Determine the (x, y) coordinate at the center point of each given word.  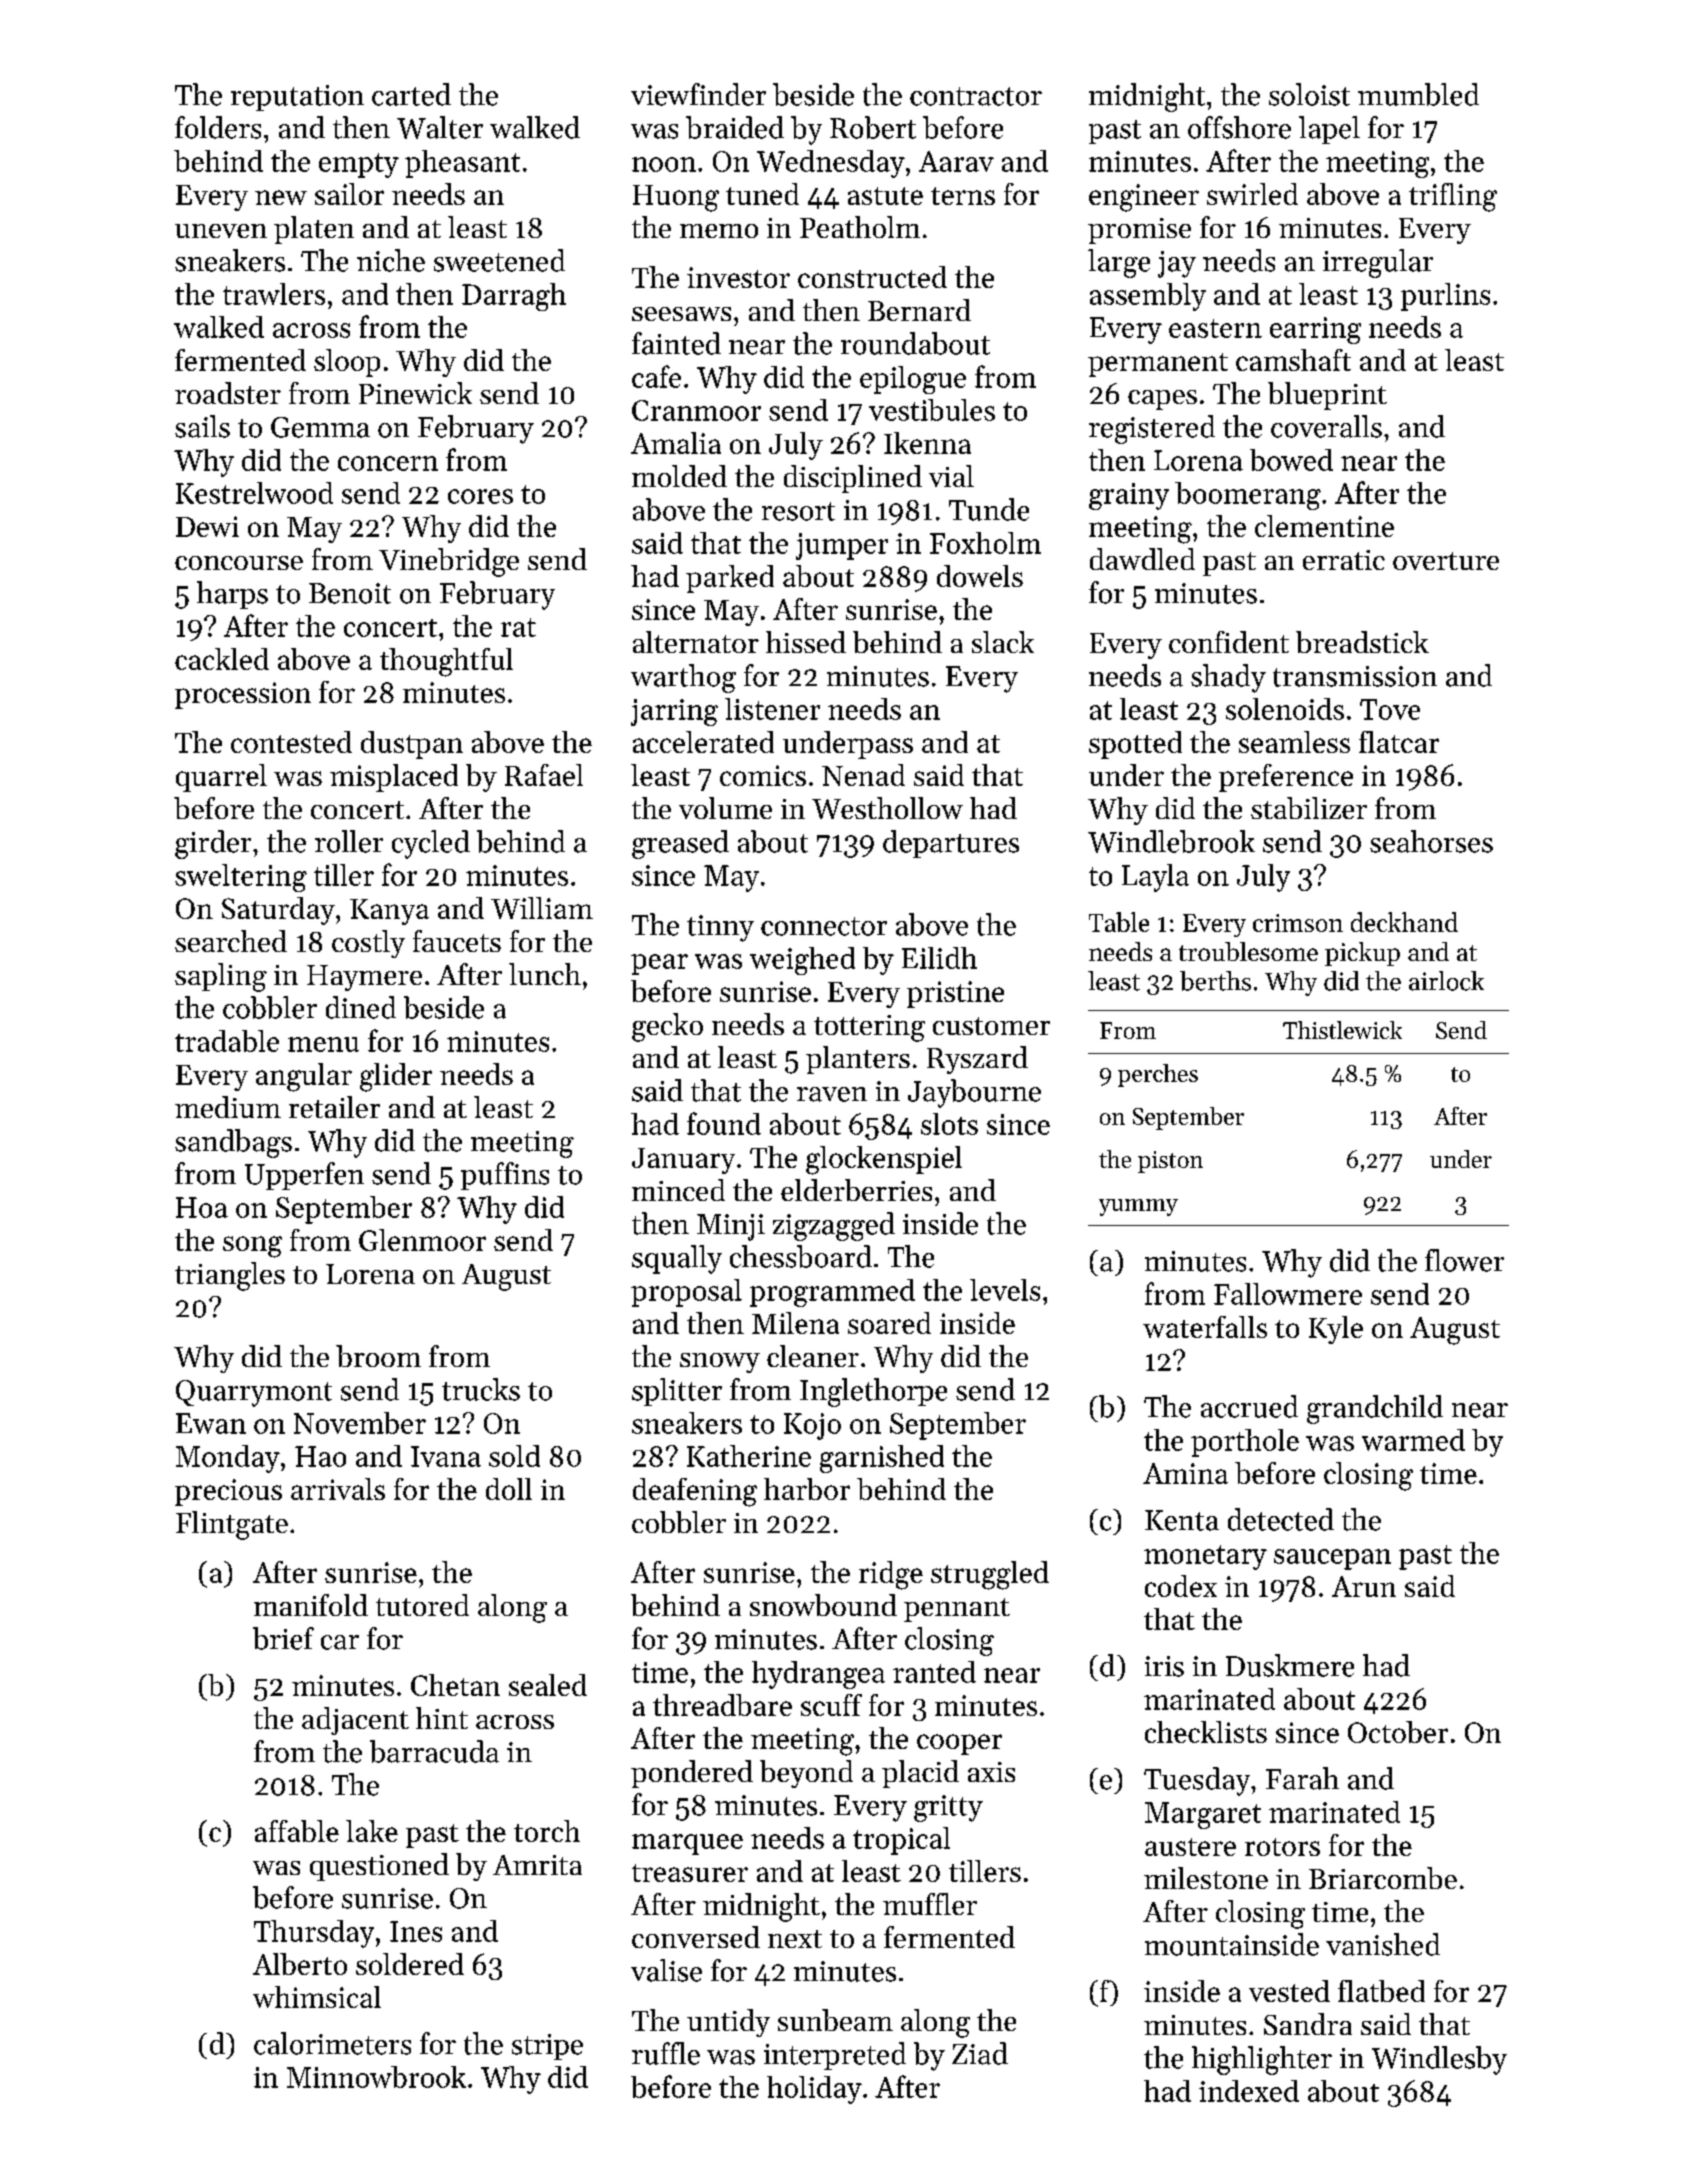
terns (963, 196)
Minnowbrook (376, 2077)
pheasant (462, 164)
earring (1315, 330)
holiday (814, 2090)
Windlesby (1439, 2060)
